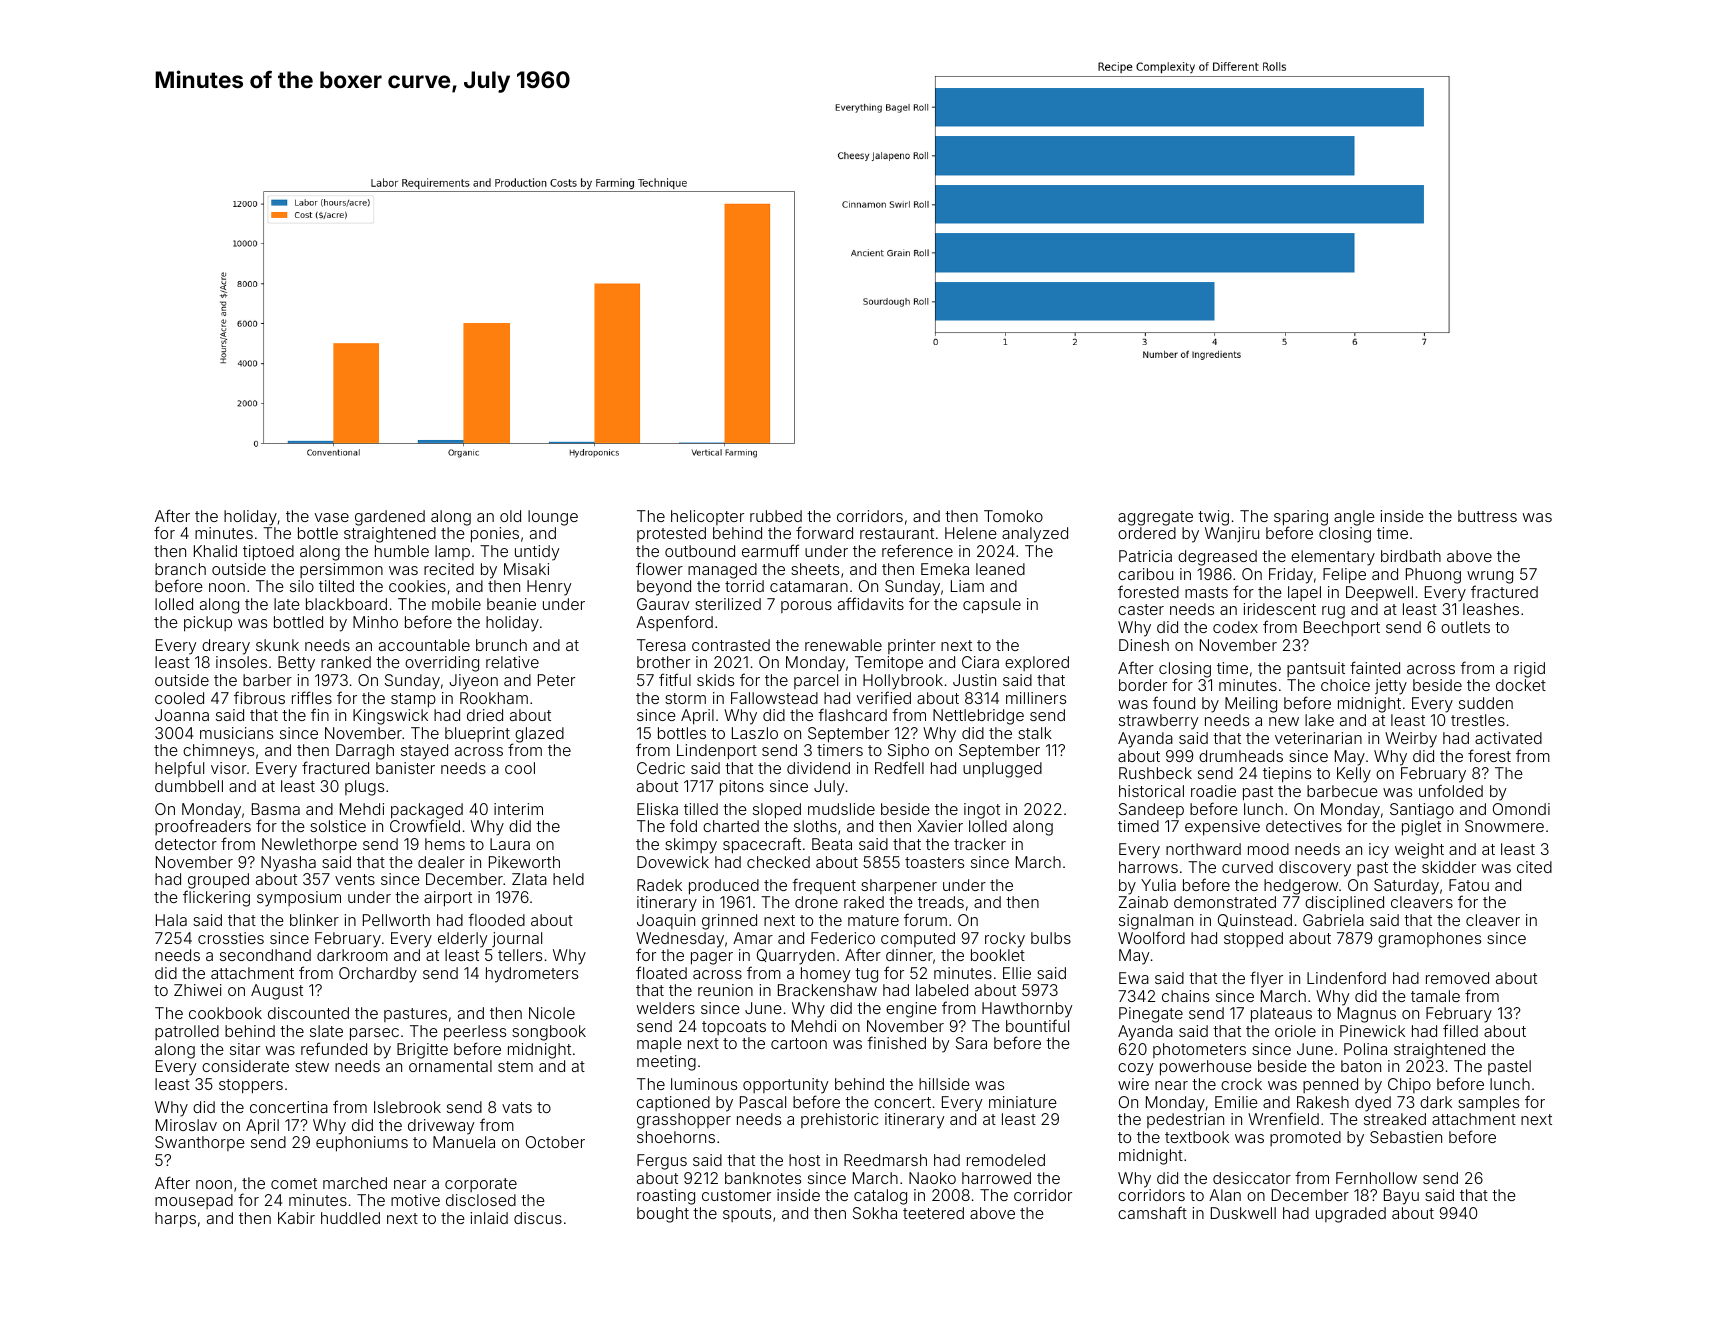  Describe the element at coordinates (1487, 516) in the image. I see `buttress` at that location.
